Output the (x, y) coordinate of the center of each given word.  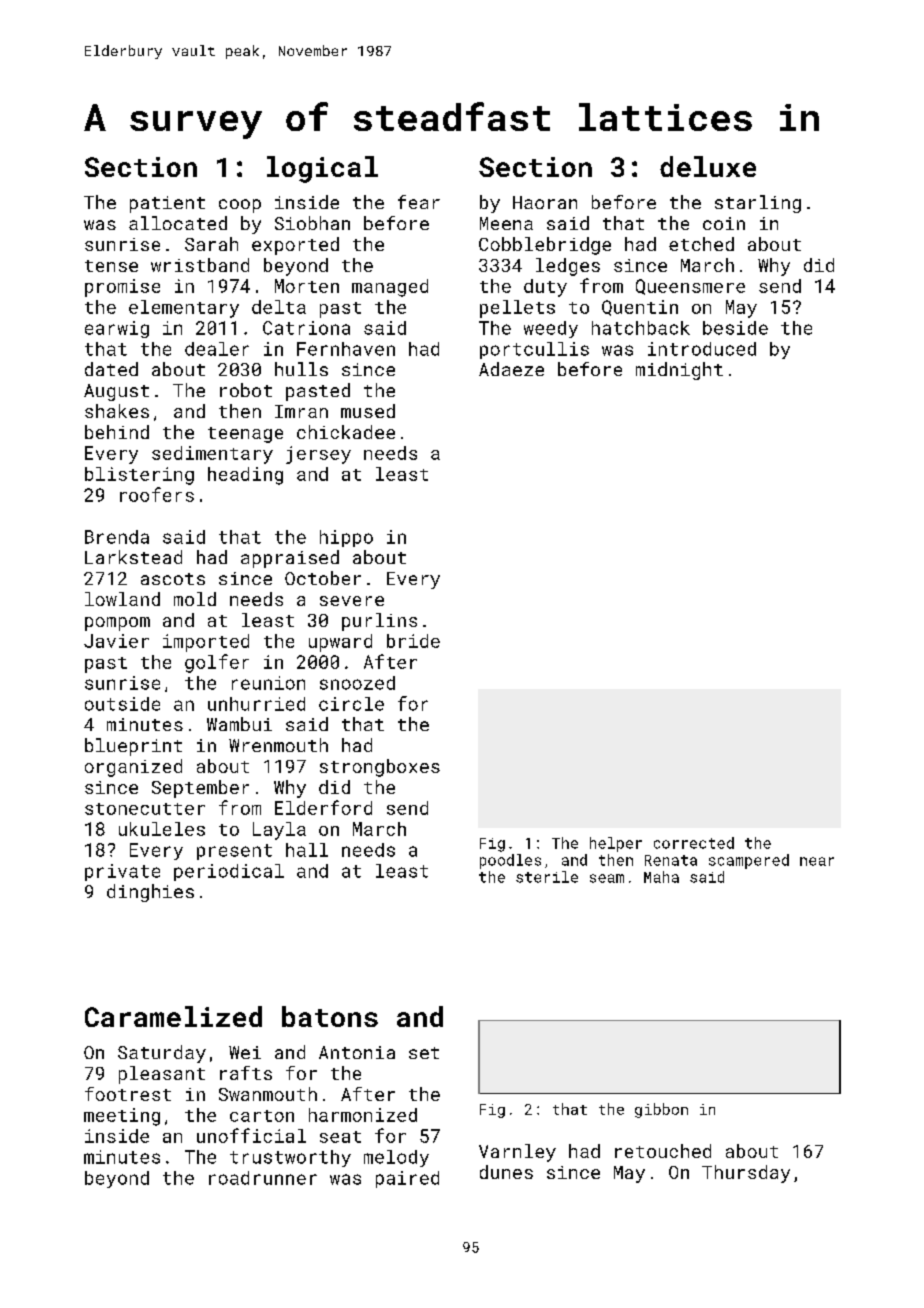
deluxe (708, 166)
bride (413, 641)
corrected (694, 843)
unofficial (251, 1135)
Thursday (746, 1174)
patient (167, 204)
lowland (122, 599)
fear (419, 202)
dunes (506, 1172)
